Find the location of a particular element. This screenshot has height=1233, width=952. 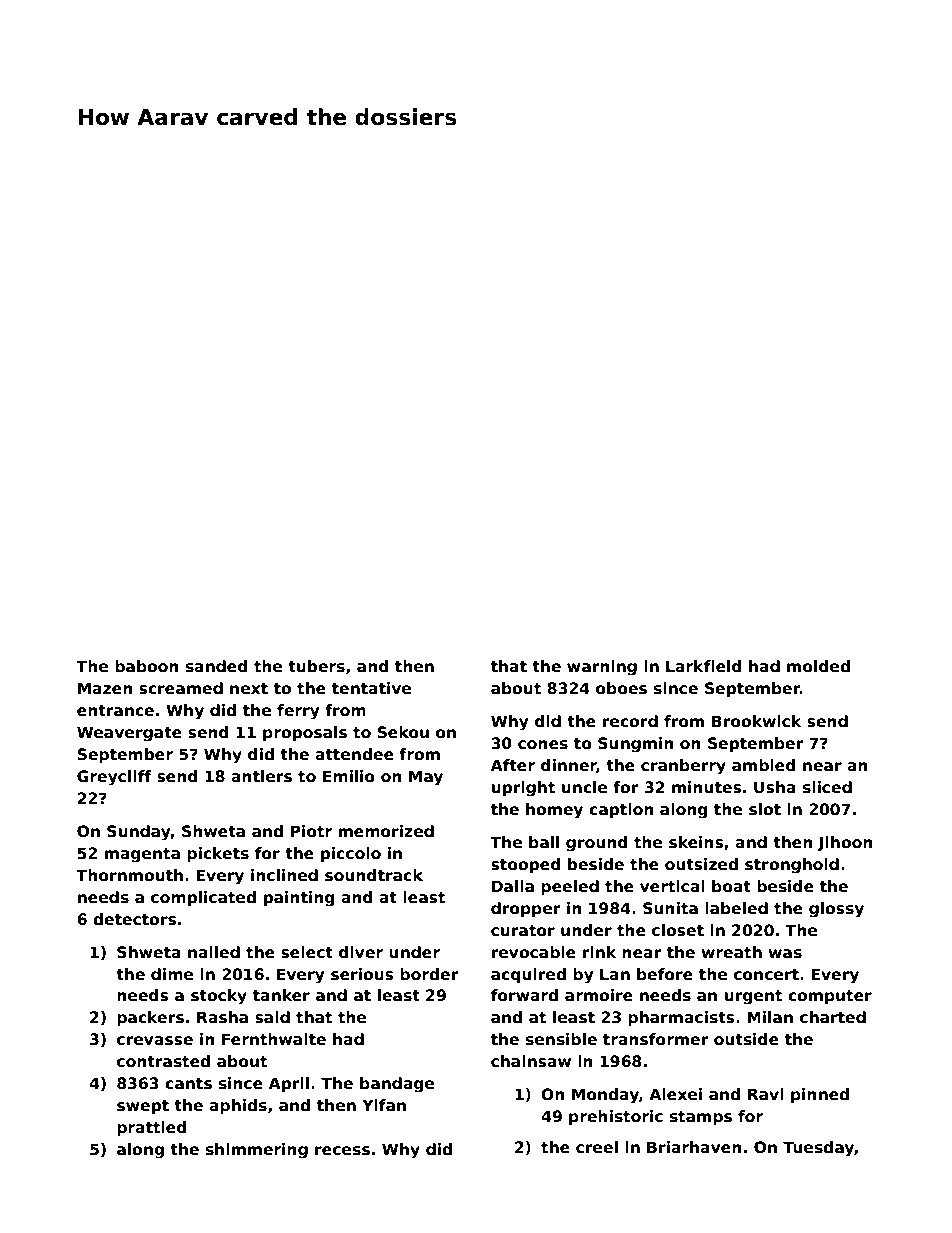

sanded is located at coordinates (217, 666).
